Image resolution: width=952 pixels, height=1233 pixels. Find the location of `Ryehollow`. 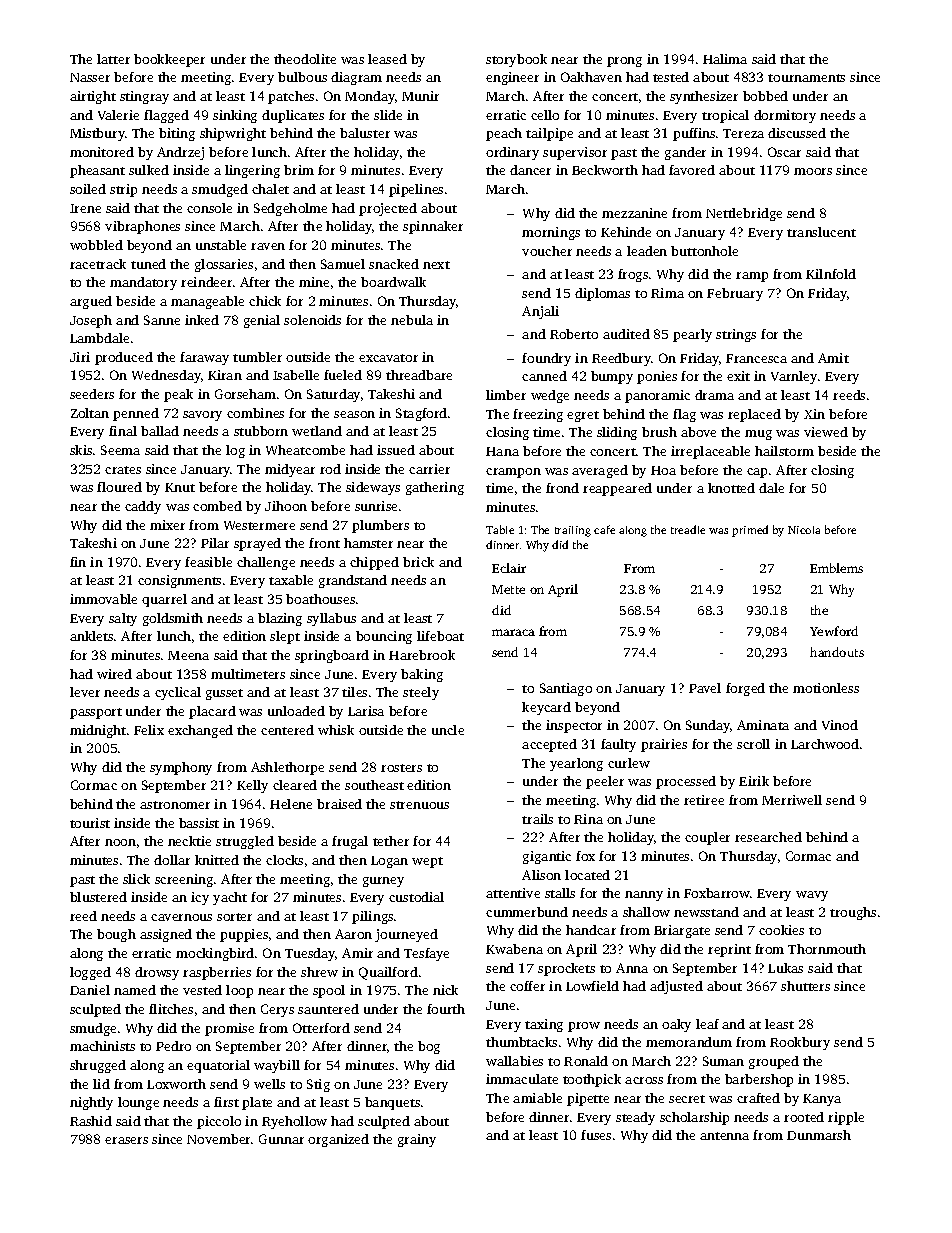

Ryehollow is located at coordinates (294, 1122).
